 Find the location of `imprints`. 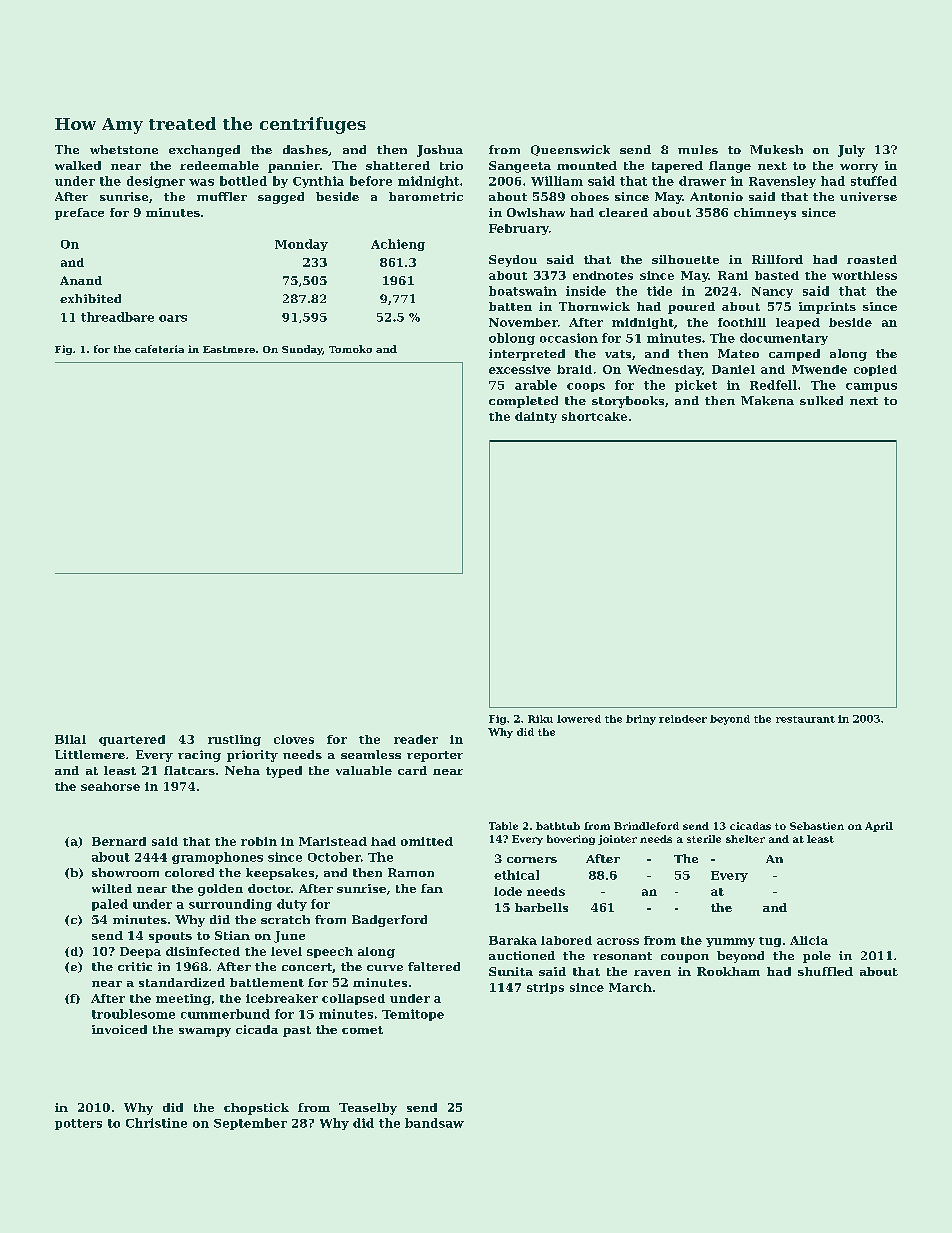

imprints is located at coordinates (827, 308).
